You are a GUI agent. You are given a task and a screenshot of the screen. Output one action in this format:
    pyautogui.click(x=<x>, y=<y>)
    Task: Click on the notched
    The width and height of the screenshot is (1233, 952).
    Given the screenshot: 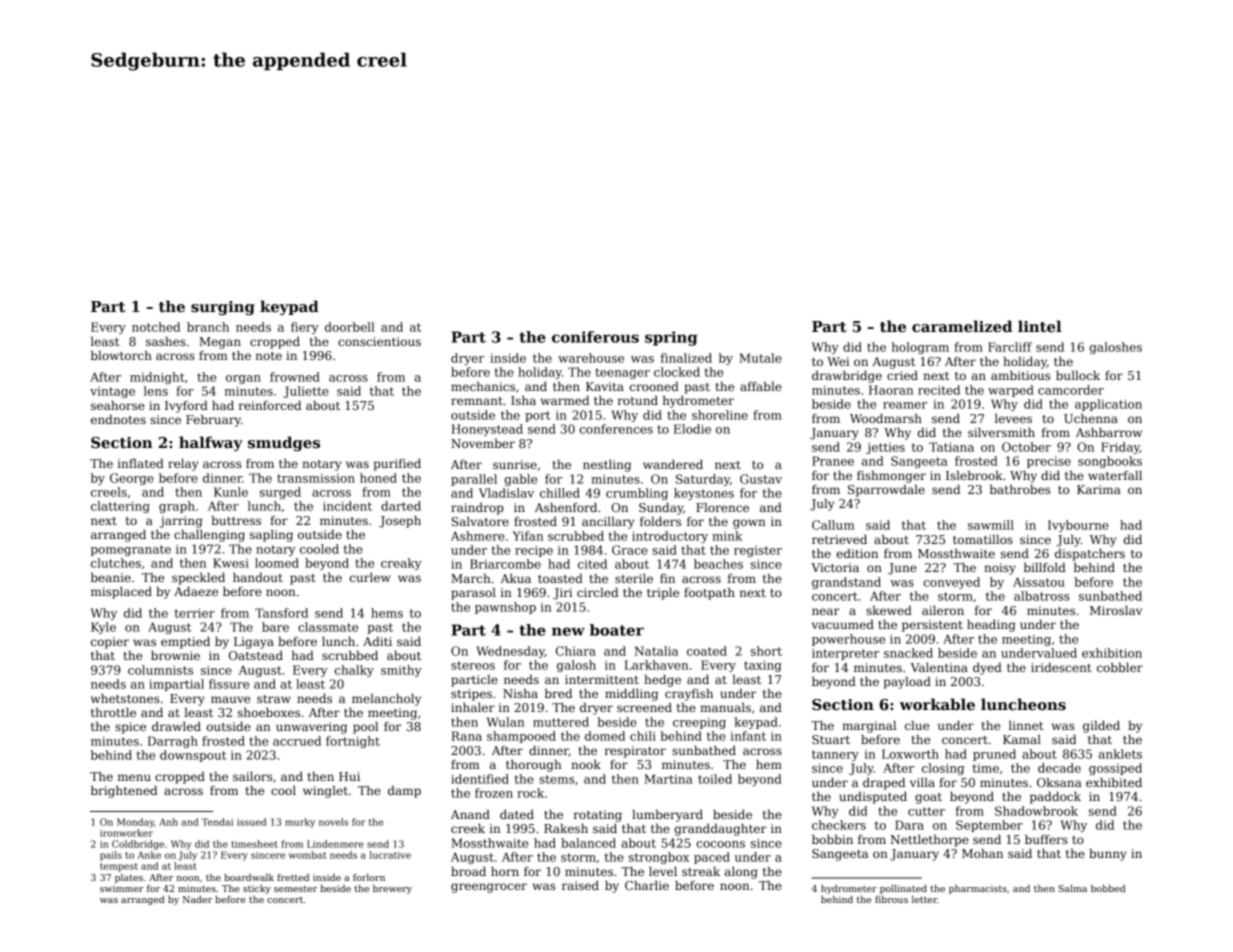 What is the action you would take?
    pyautogui.click(x=156, y=327)
